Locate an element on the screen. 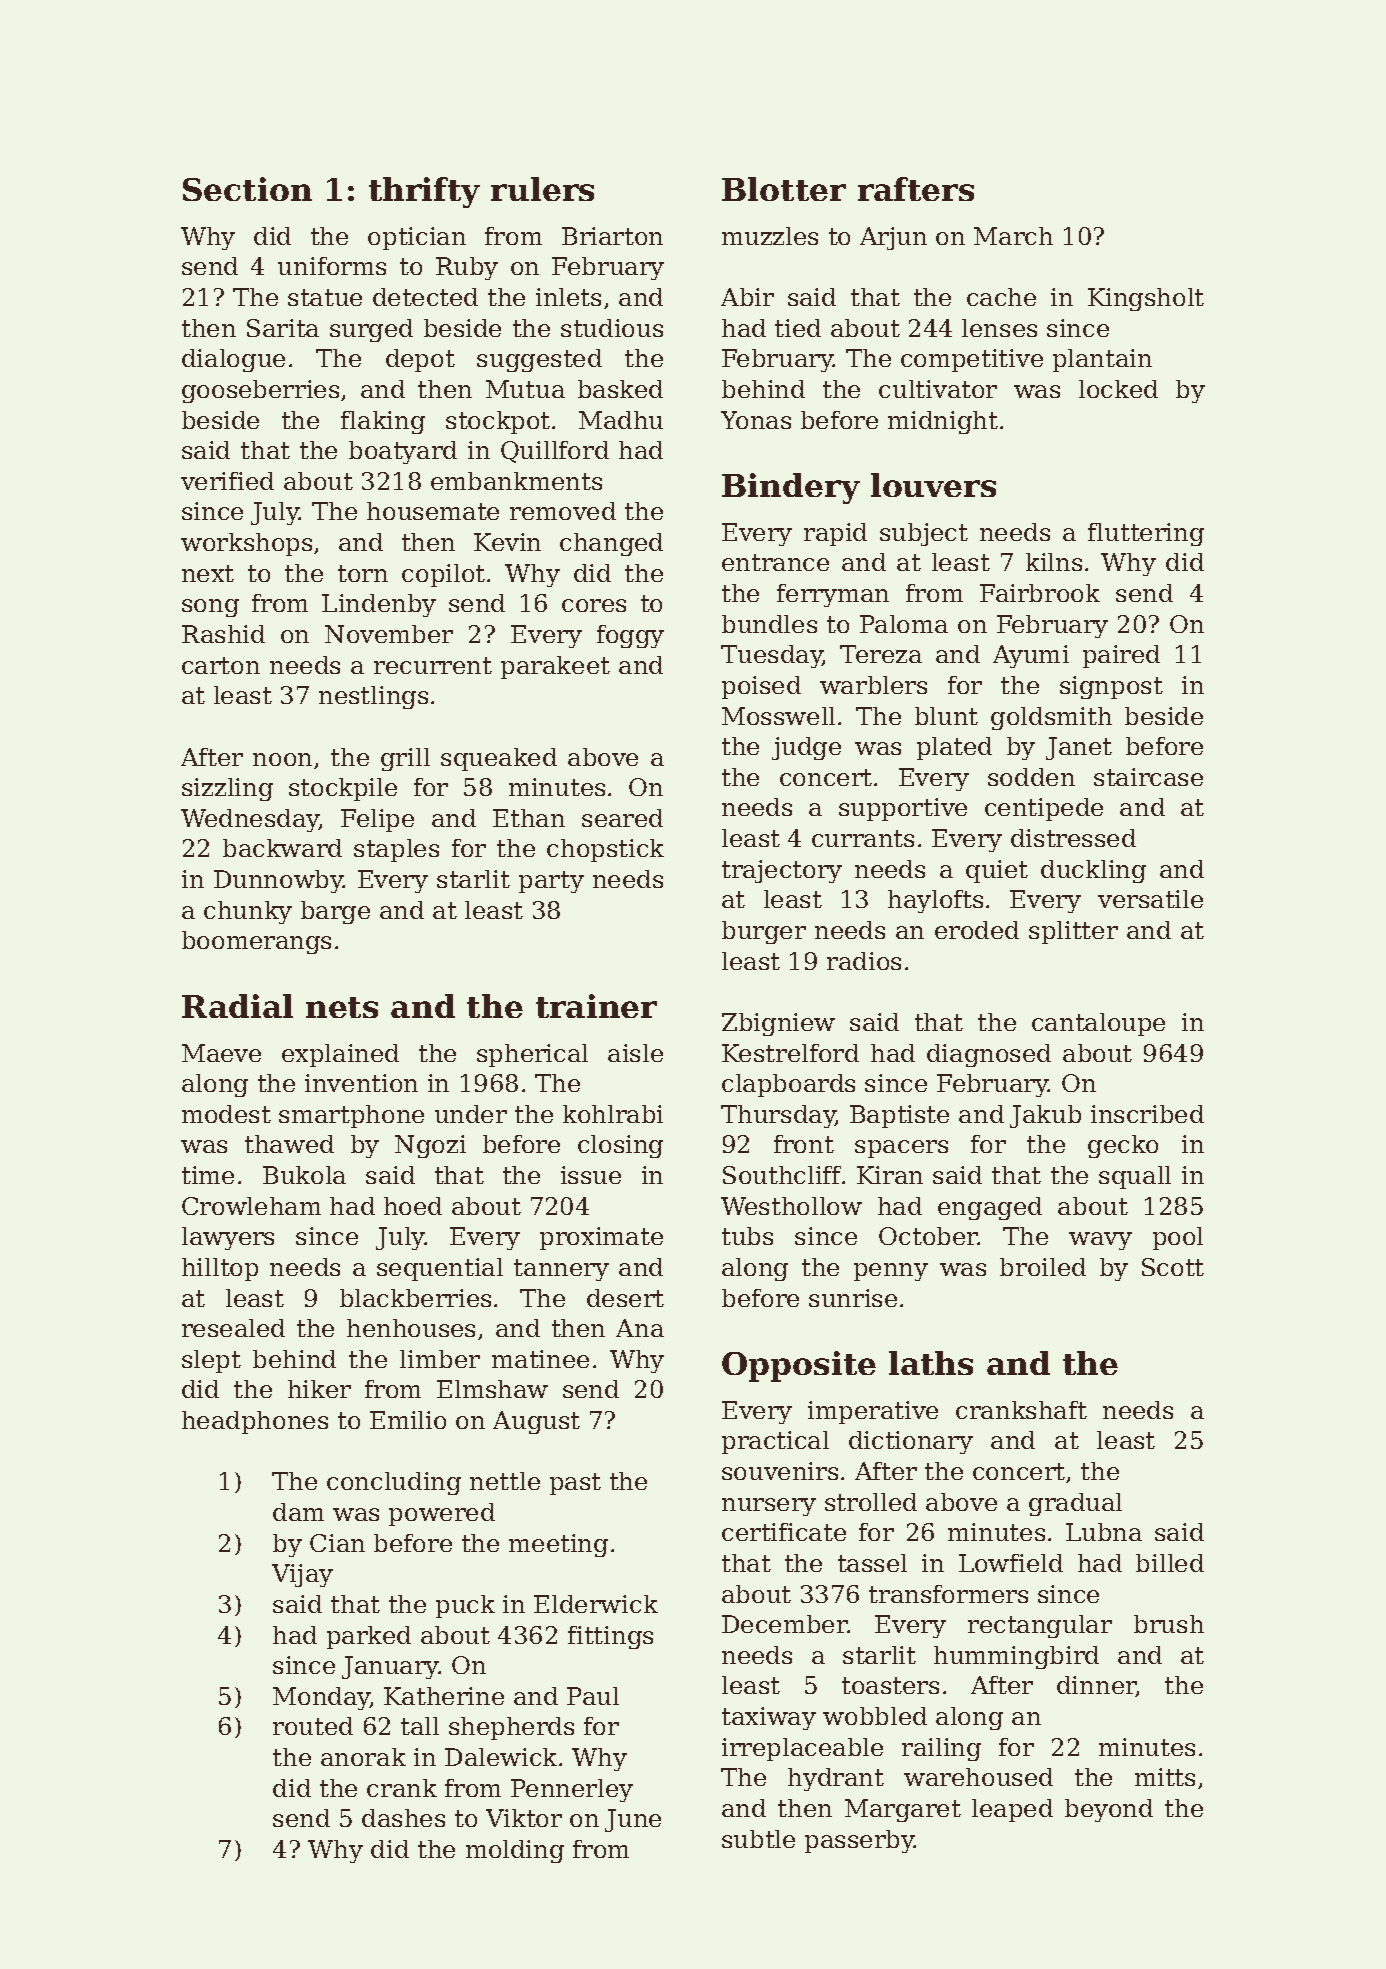 The image size is (1386, 1969). Bukola is located at coordinates (304, 1175).
